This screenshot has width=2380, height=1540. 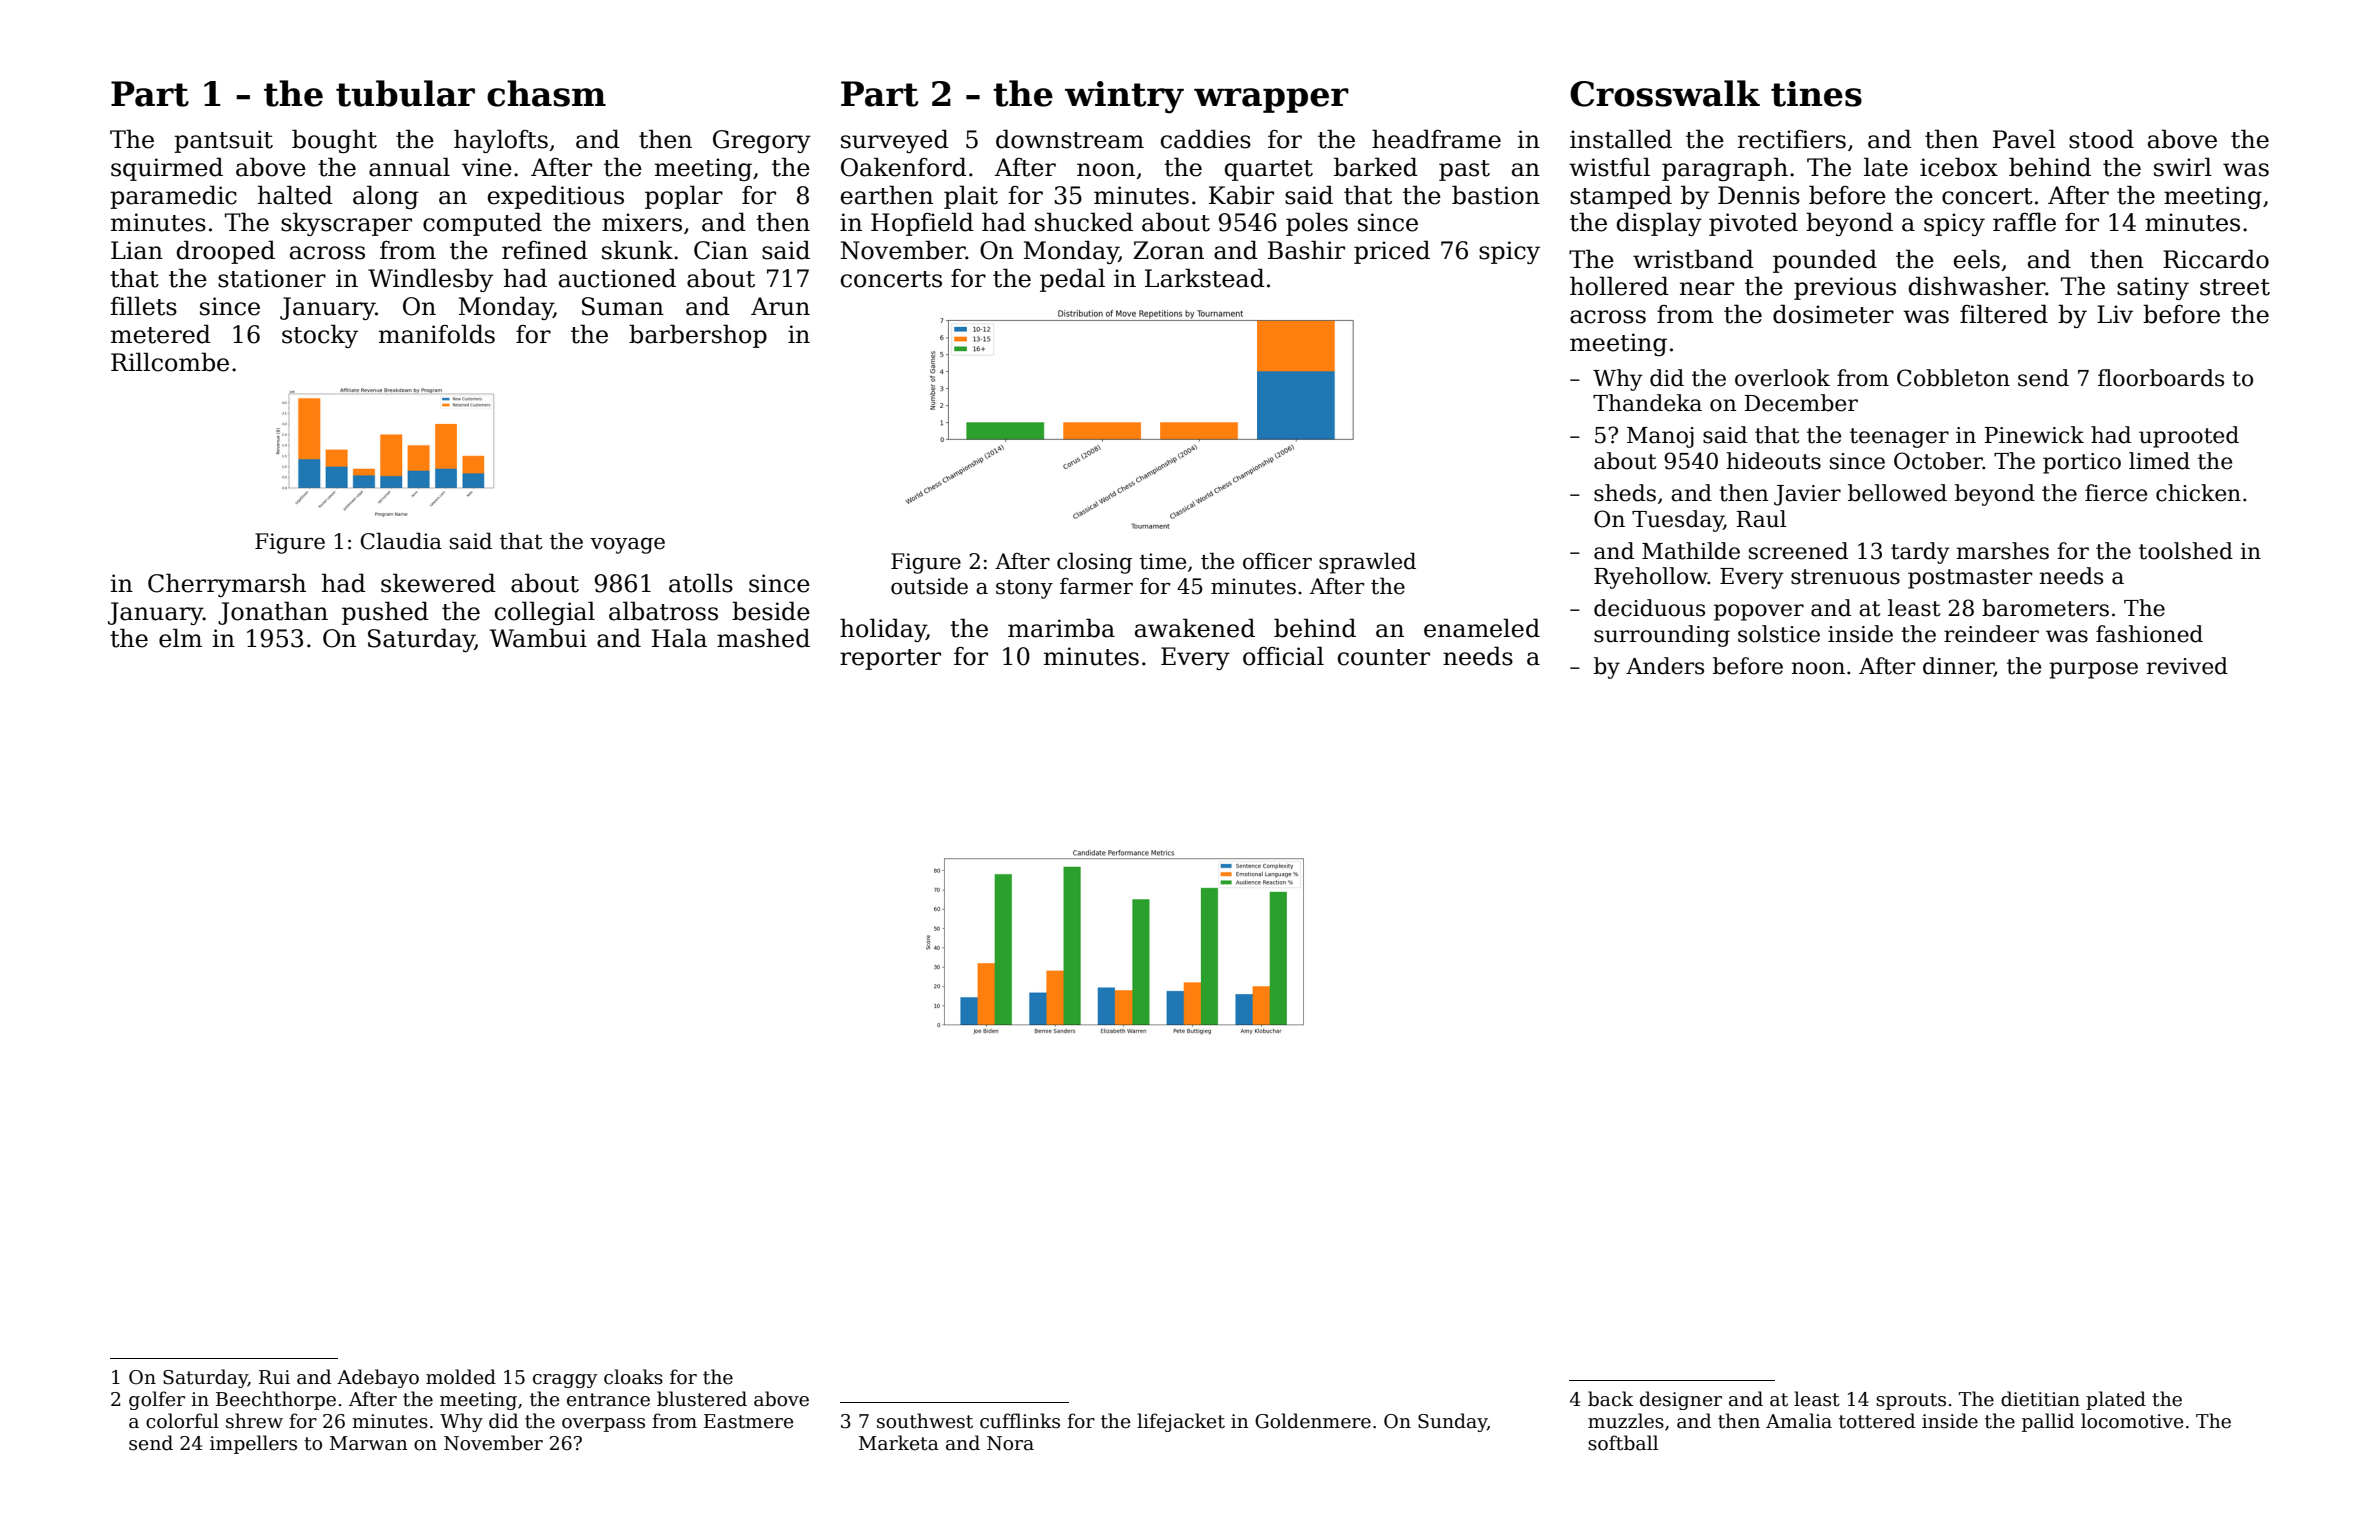 What do you see at coordinates (1283, 656) in the screenshot?
I see `official` at bounding box center [1283, 656].
